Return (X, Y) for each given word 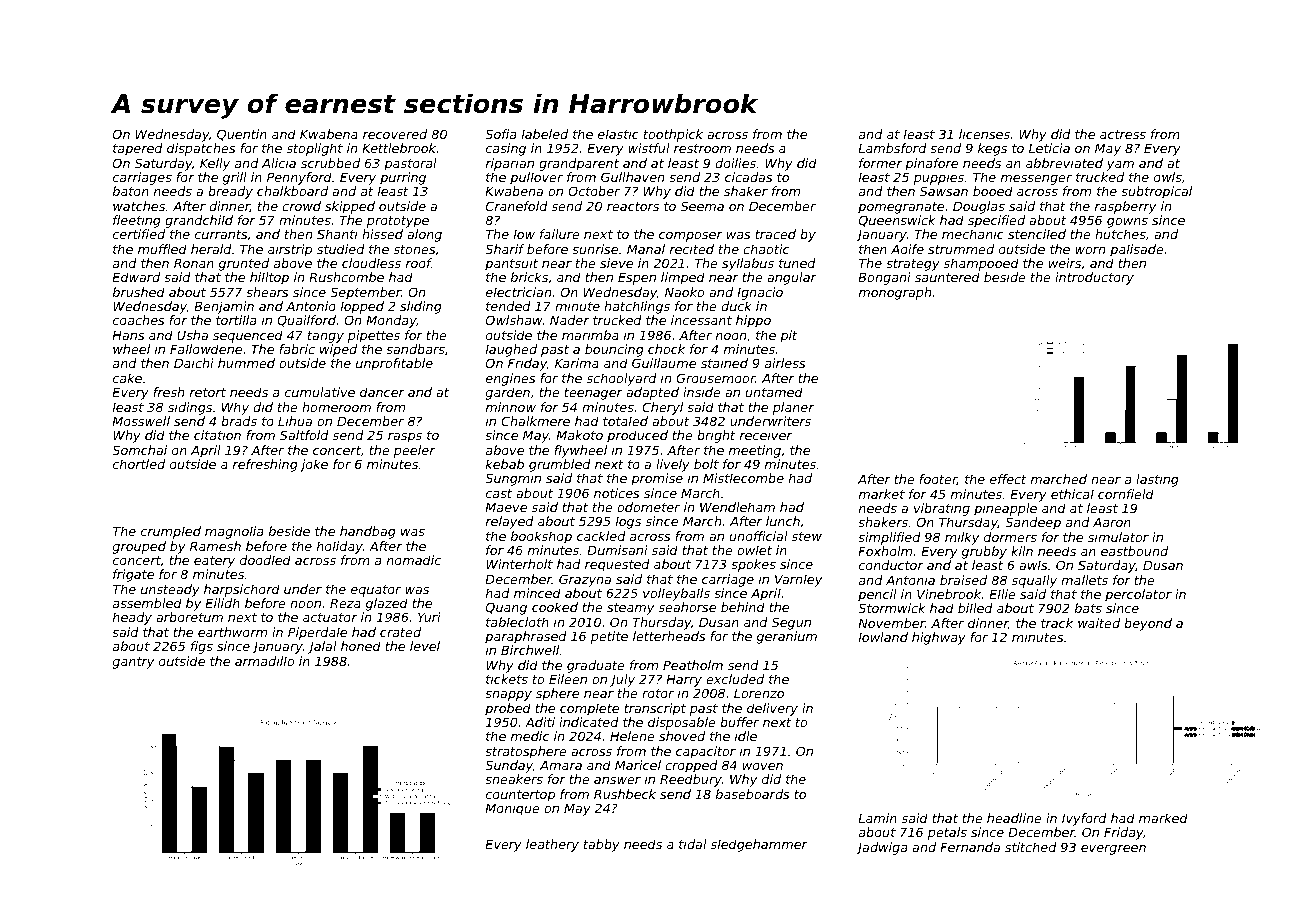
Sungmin (513, 479)
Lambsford (892, 148)
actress (1123, 134)
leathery (552, 845)
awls (1033, 565)
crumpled (171, 532)
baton (131, 191)
